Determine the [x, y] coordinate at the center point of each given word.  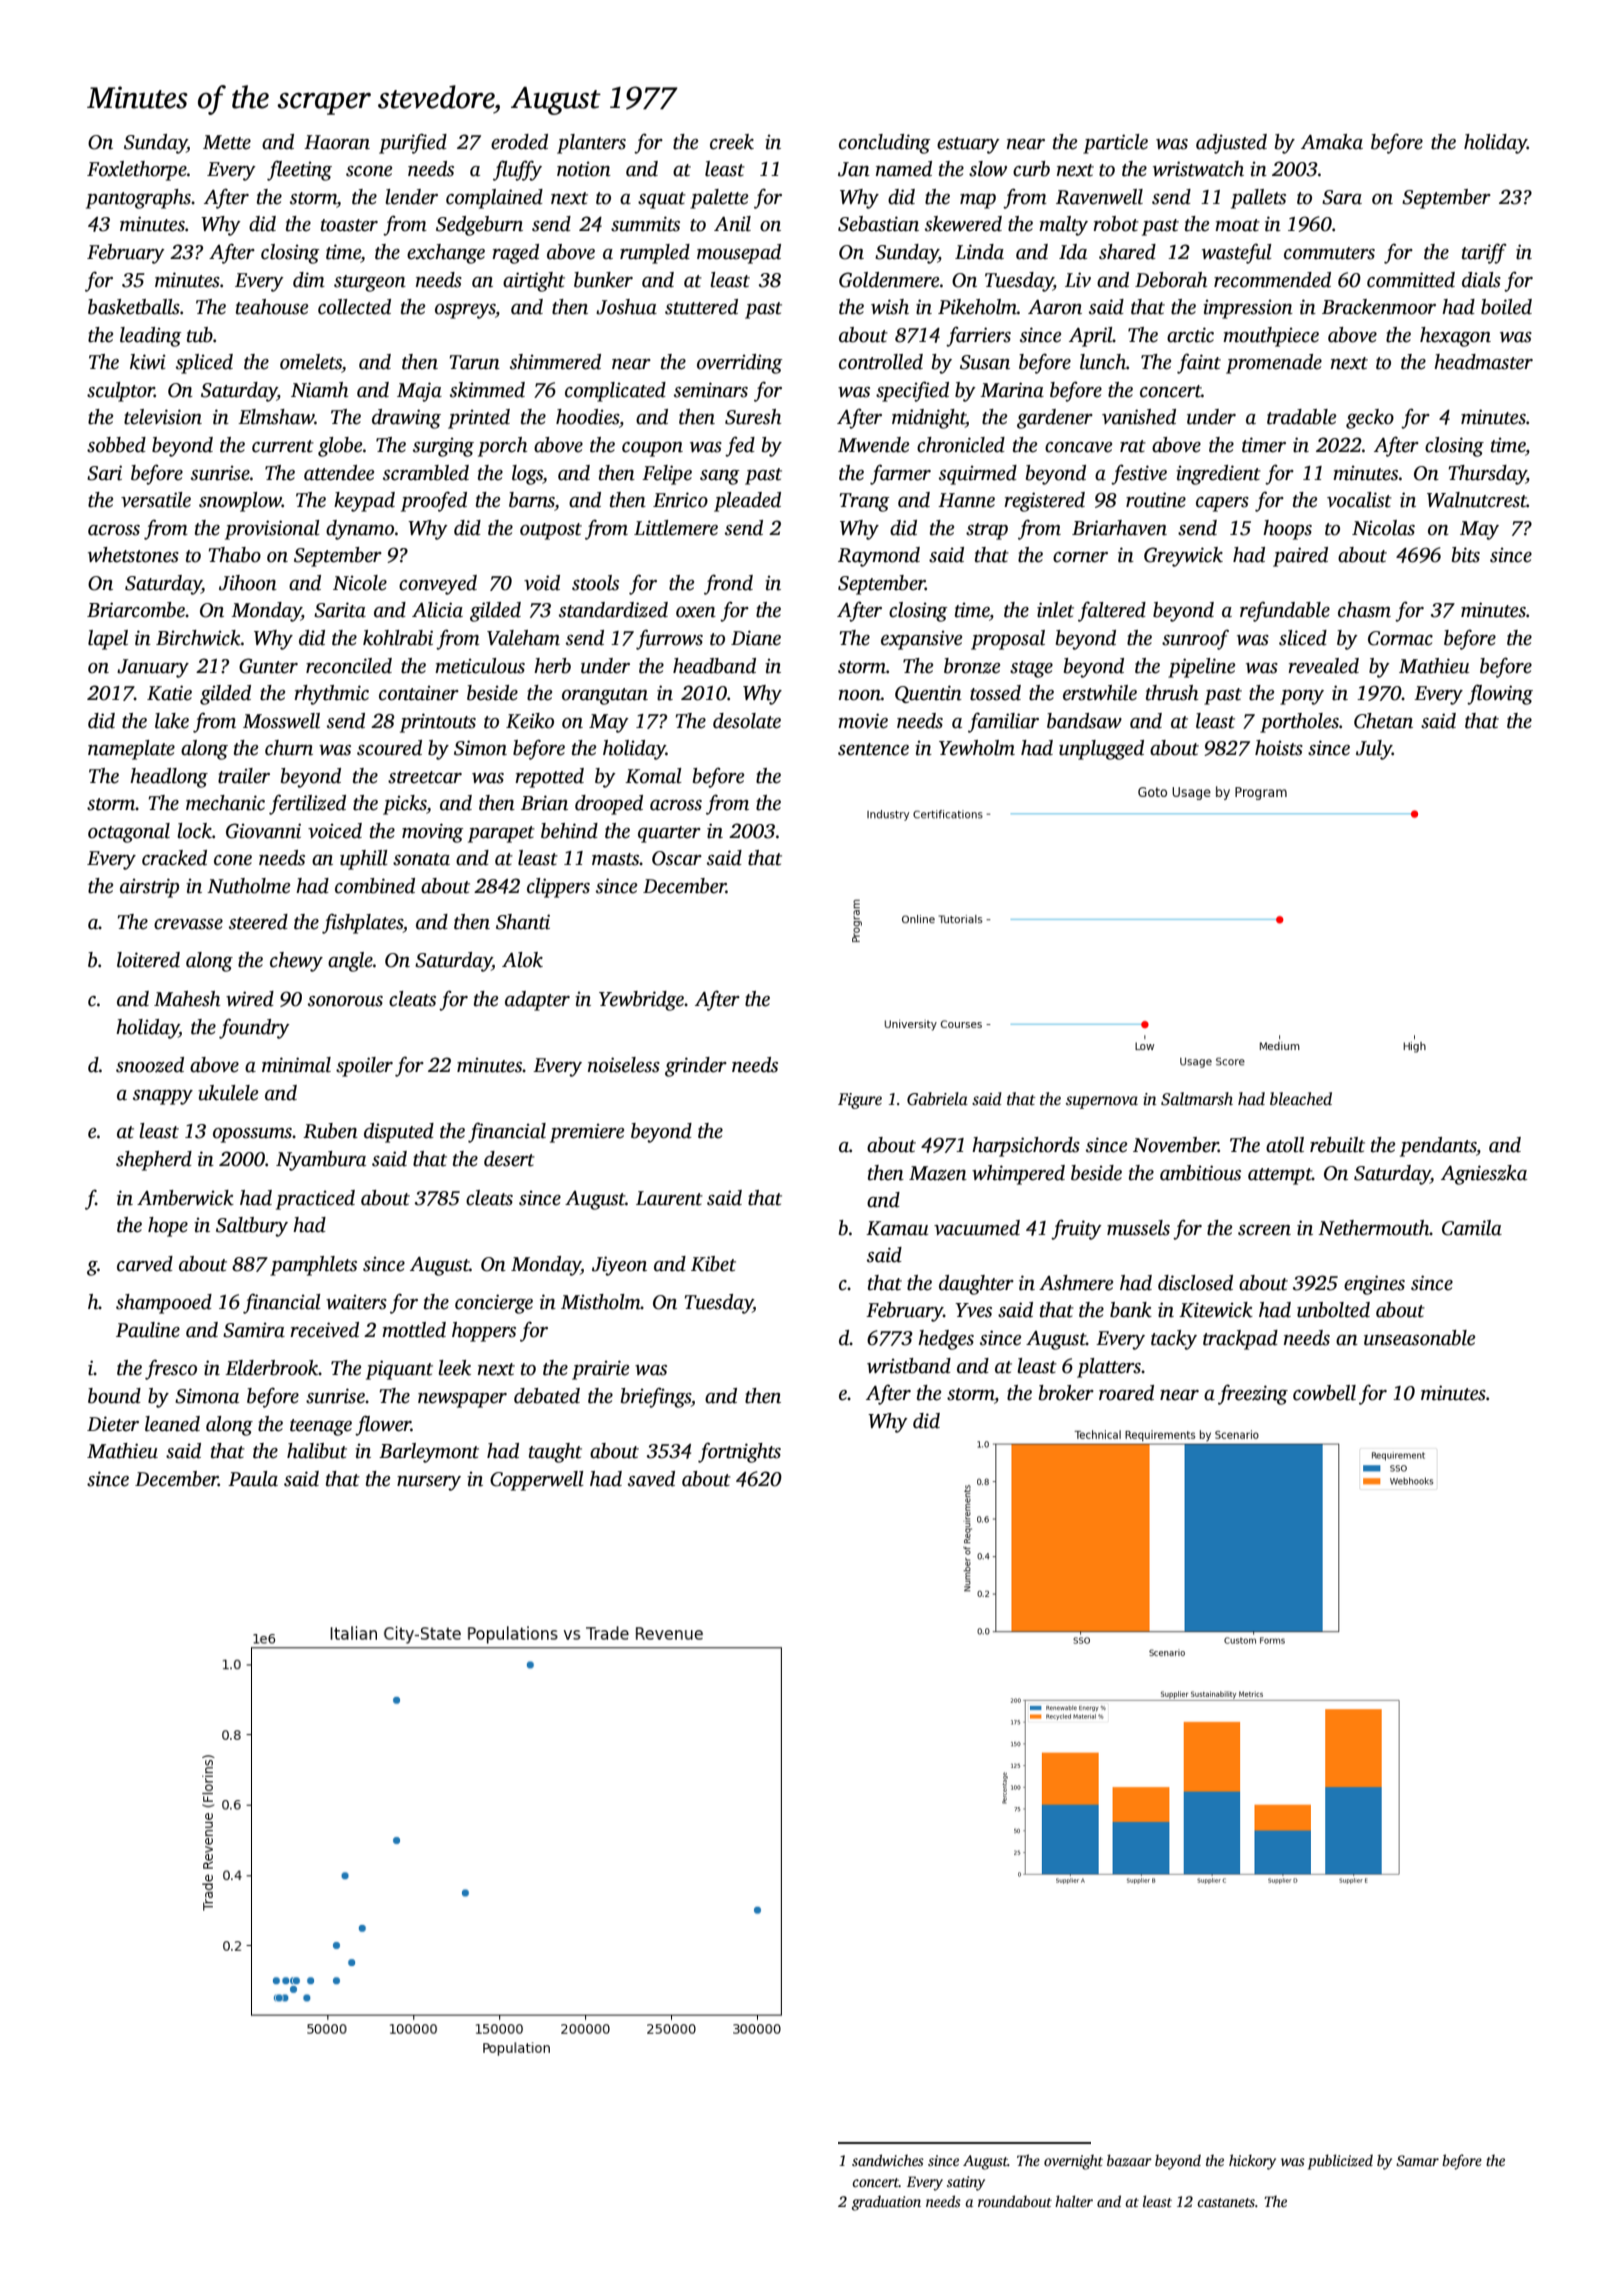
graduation [886, 2203]
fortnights [739, 1452]
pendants [1438, 1147]
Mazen [938, 1173]
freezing [1253, 1394]
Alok [522, 960]
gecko [1370, 419]
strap [987, 531]
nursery [429, 1483]
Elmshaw [276, 417]
